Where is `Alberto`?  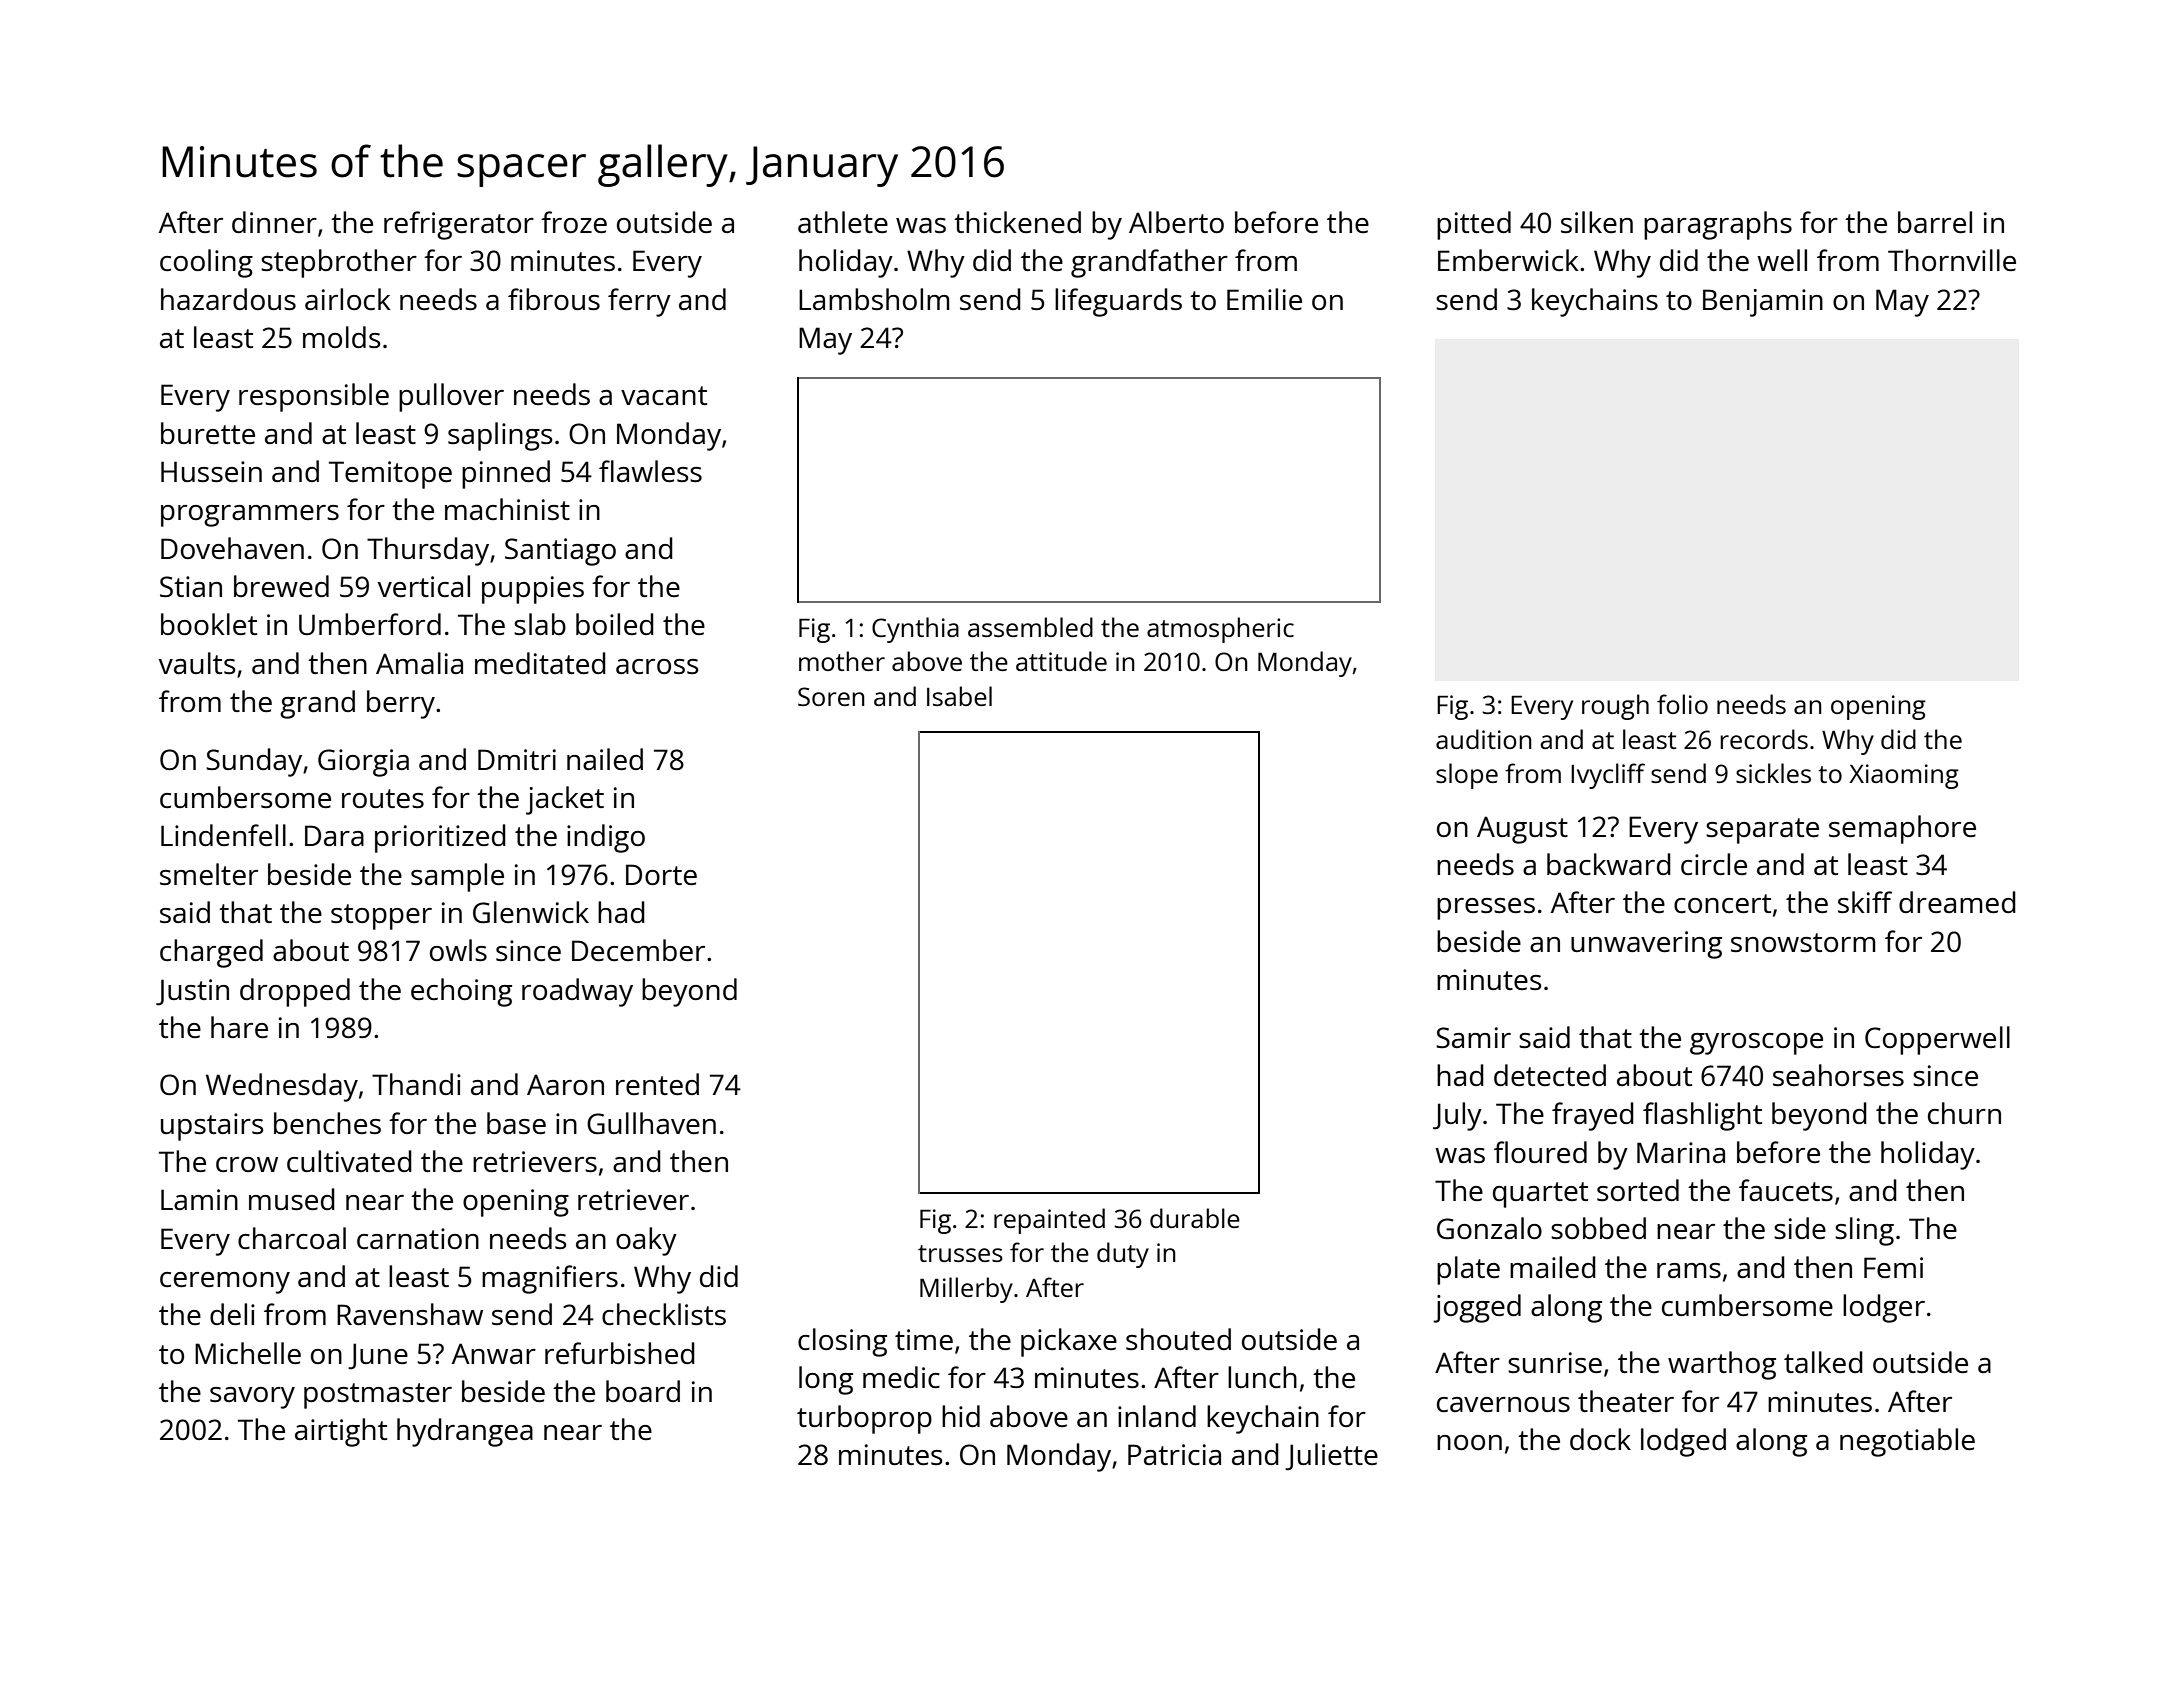 Alberto is located at coordinates (1176, 222).
